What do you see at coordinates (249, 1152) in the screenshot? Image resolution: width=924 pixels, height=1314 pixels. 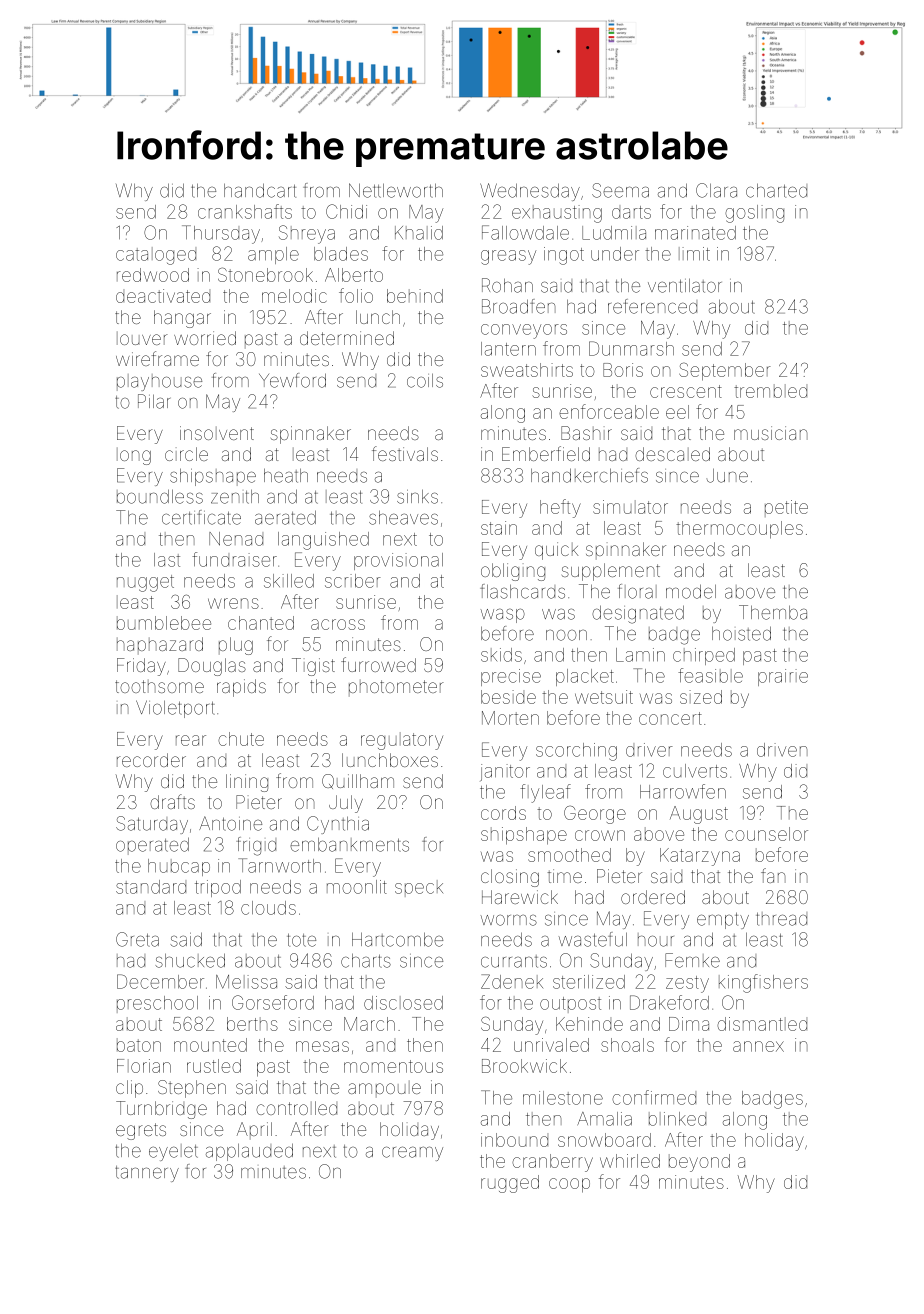 I see `applauded` at bounding box center [249, 1152].
